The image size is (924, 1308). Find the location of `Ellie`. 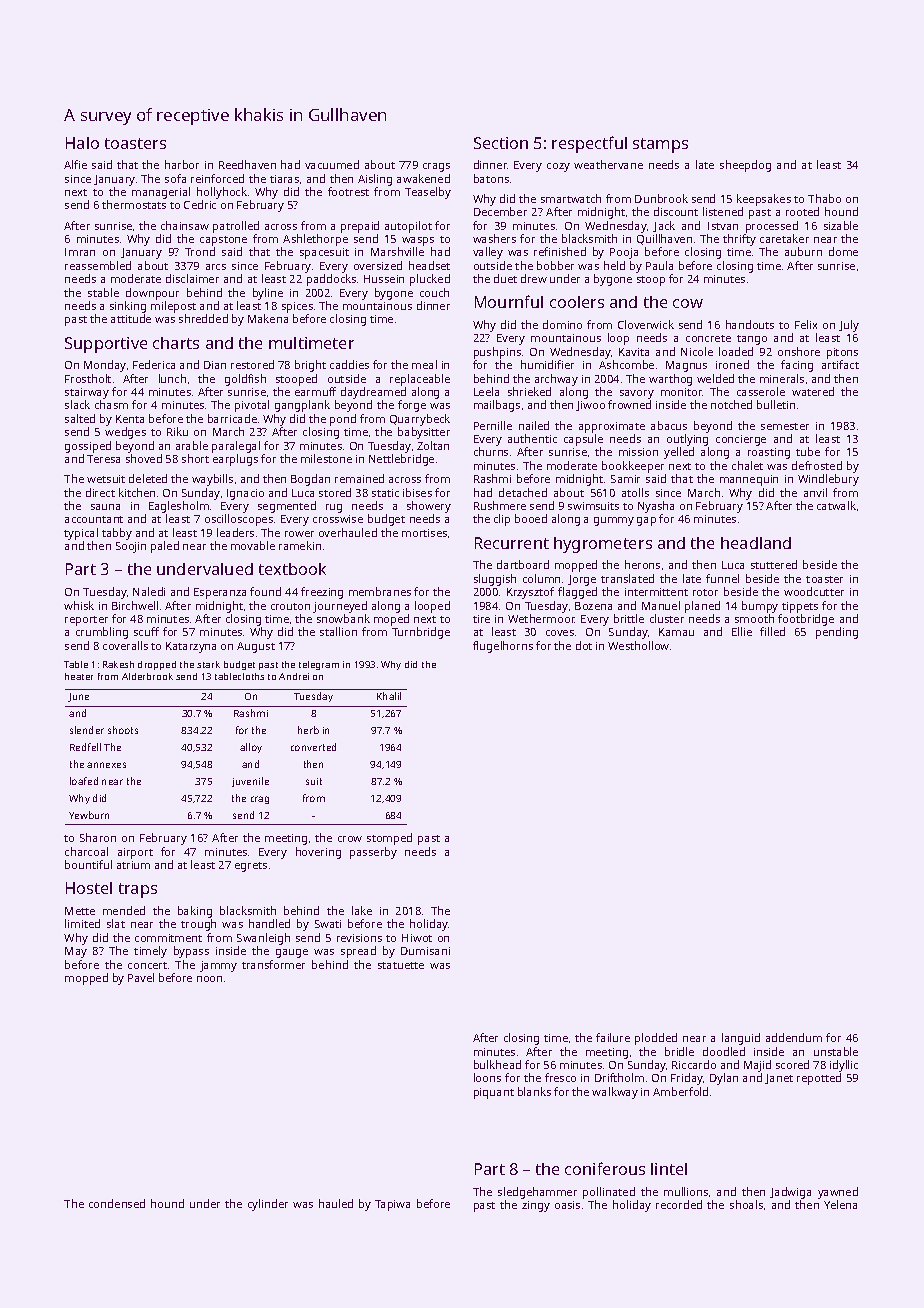

Ellie is located at coordinates (742, 631).
